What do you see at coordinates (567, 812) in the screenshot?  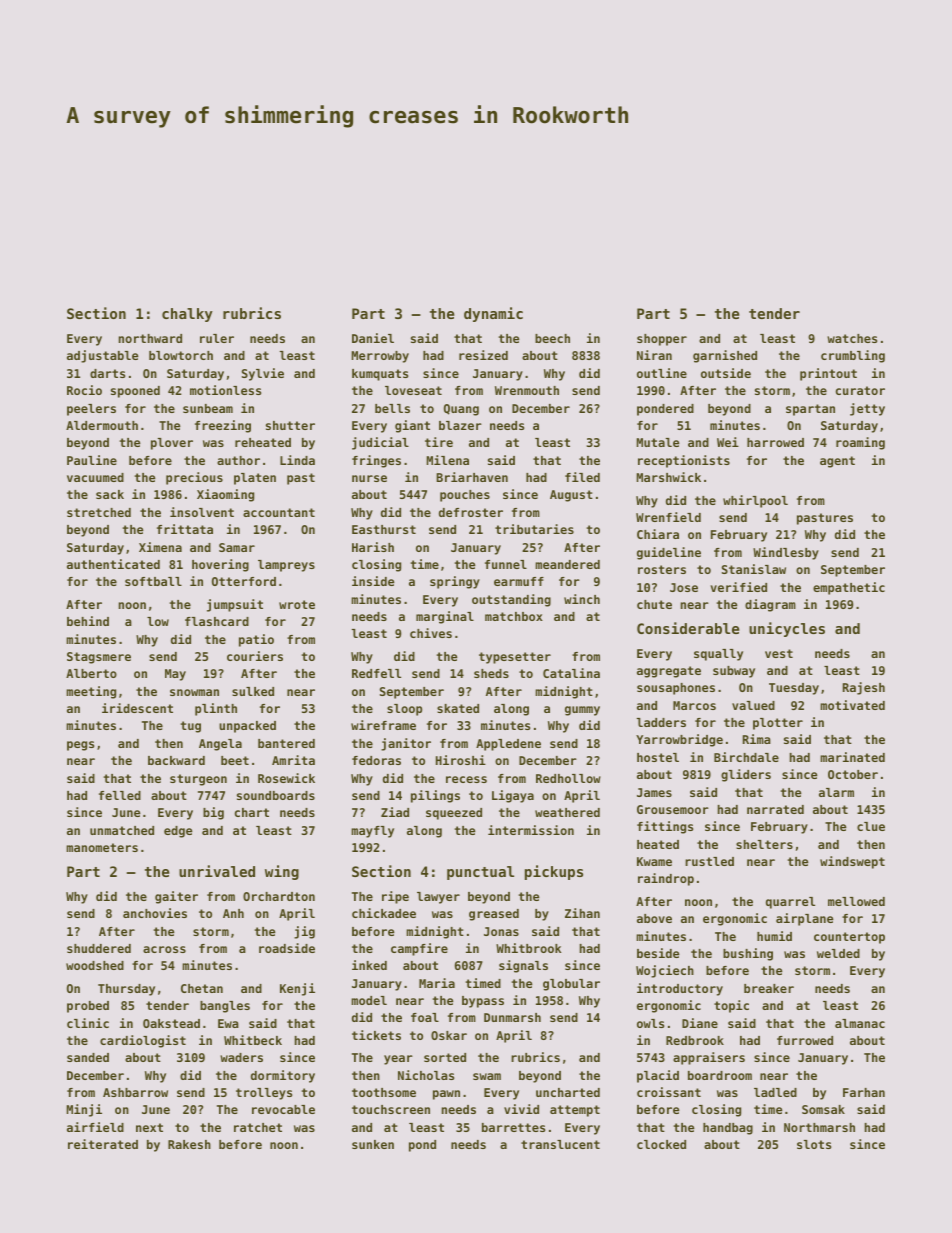 I see `weathered` at bounding box center [567, 812].
